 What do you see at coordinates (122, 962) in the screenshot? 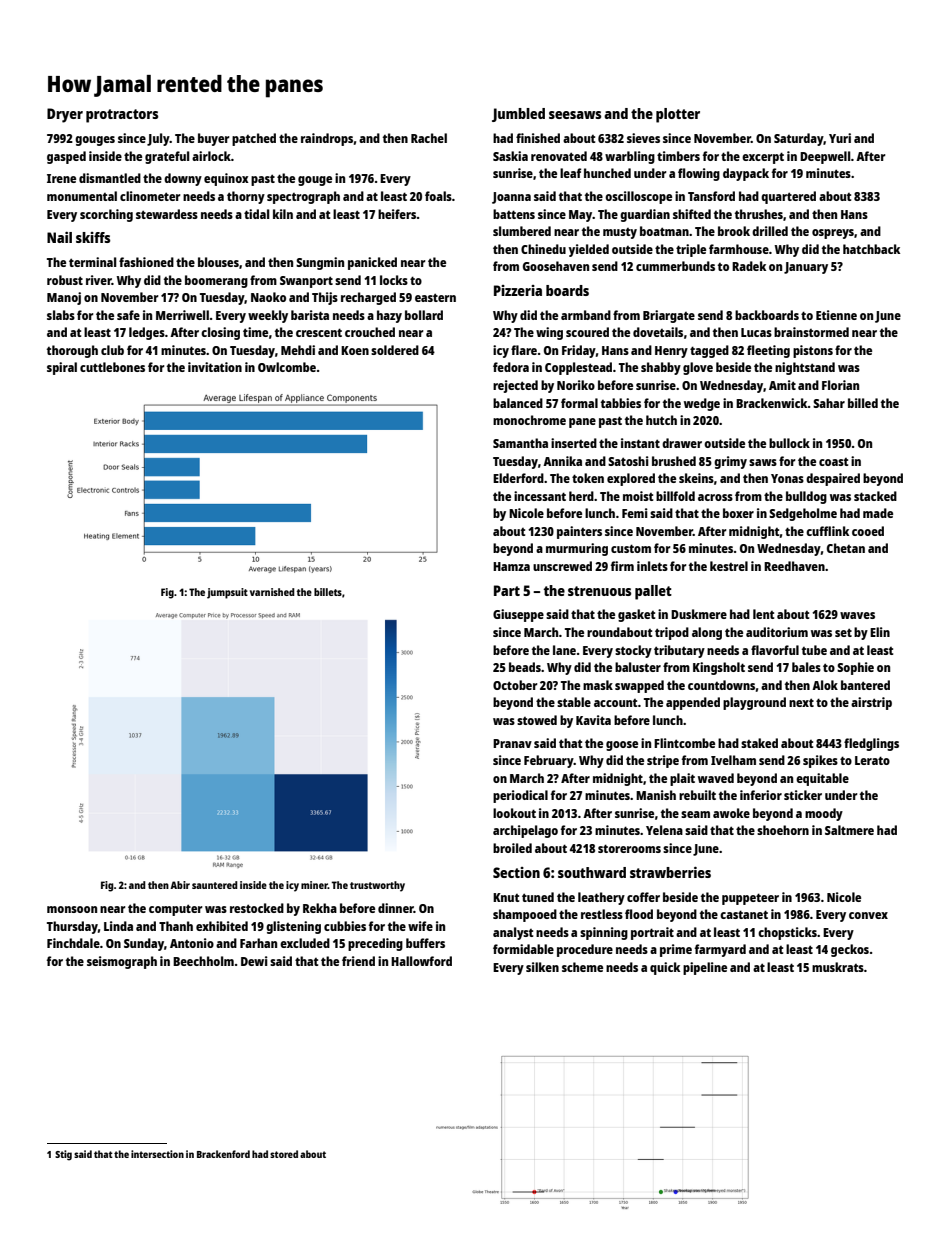
I see `seismograph` at bounding box center [122, 962].
